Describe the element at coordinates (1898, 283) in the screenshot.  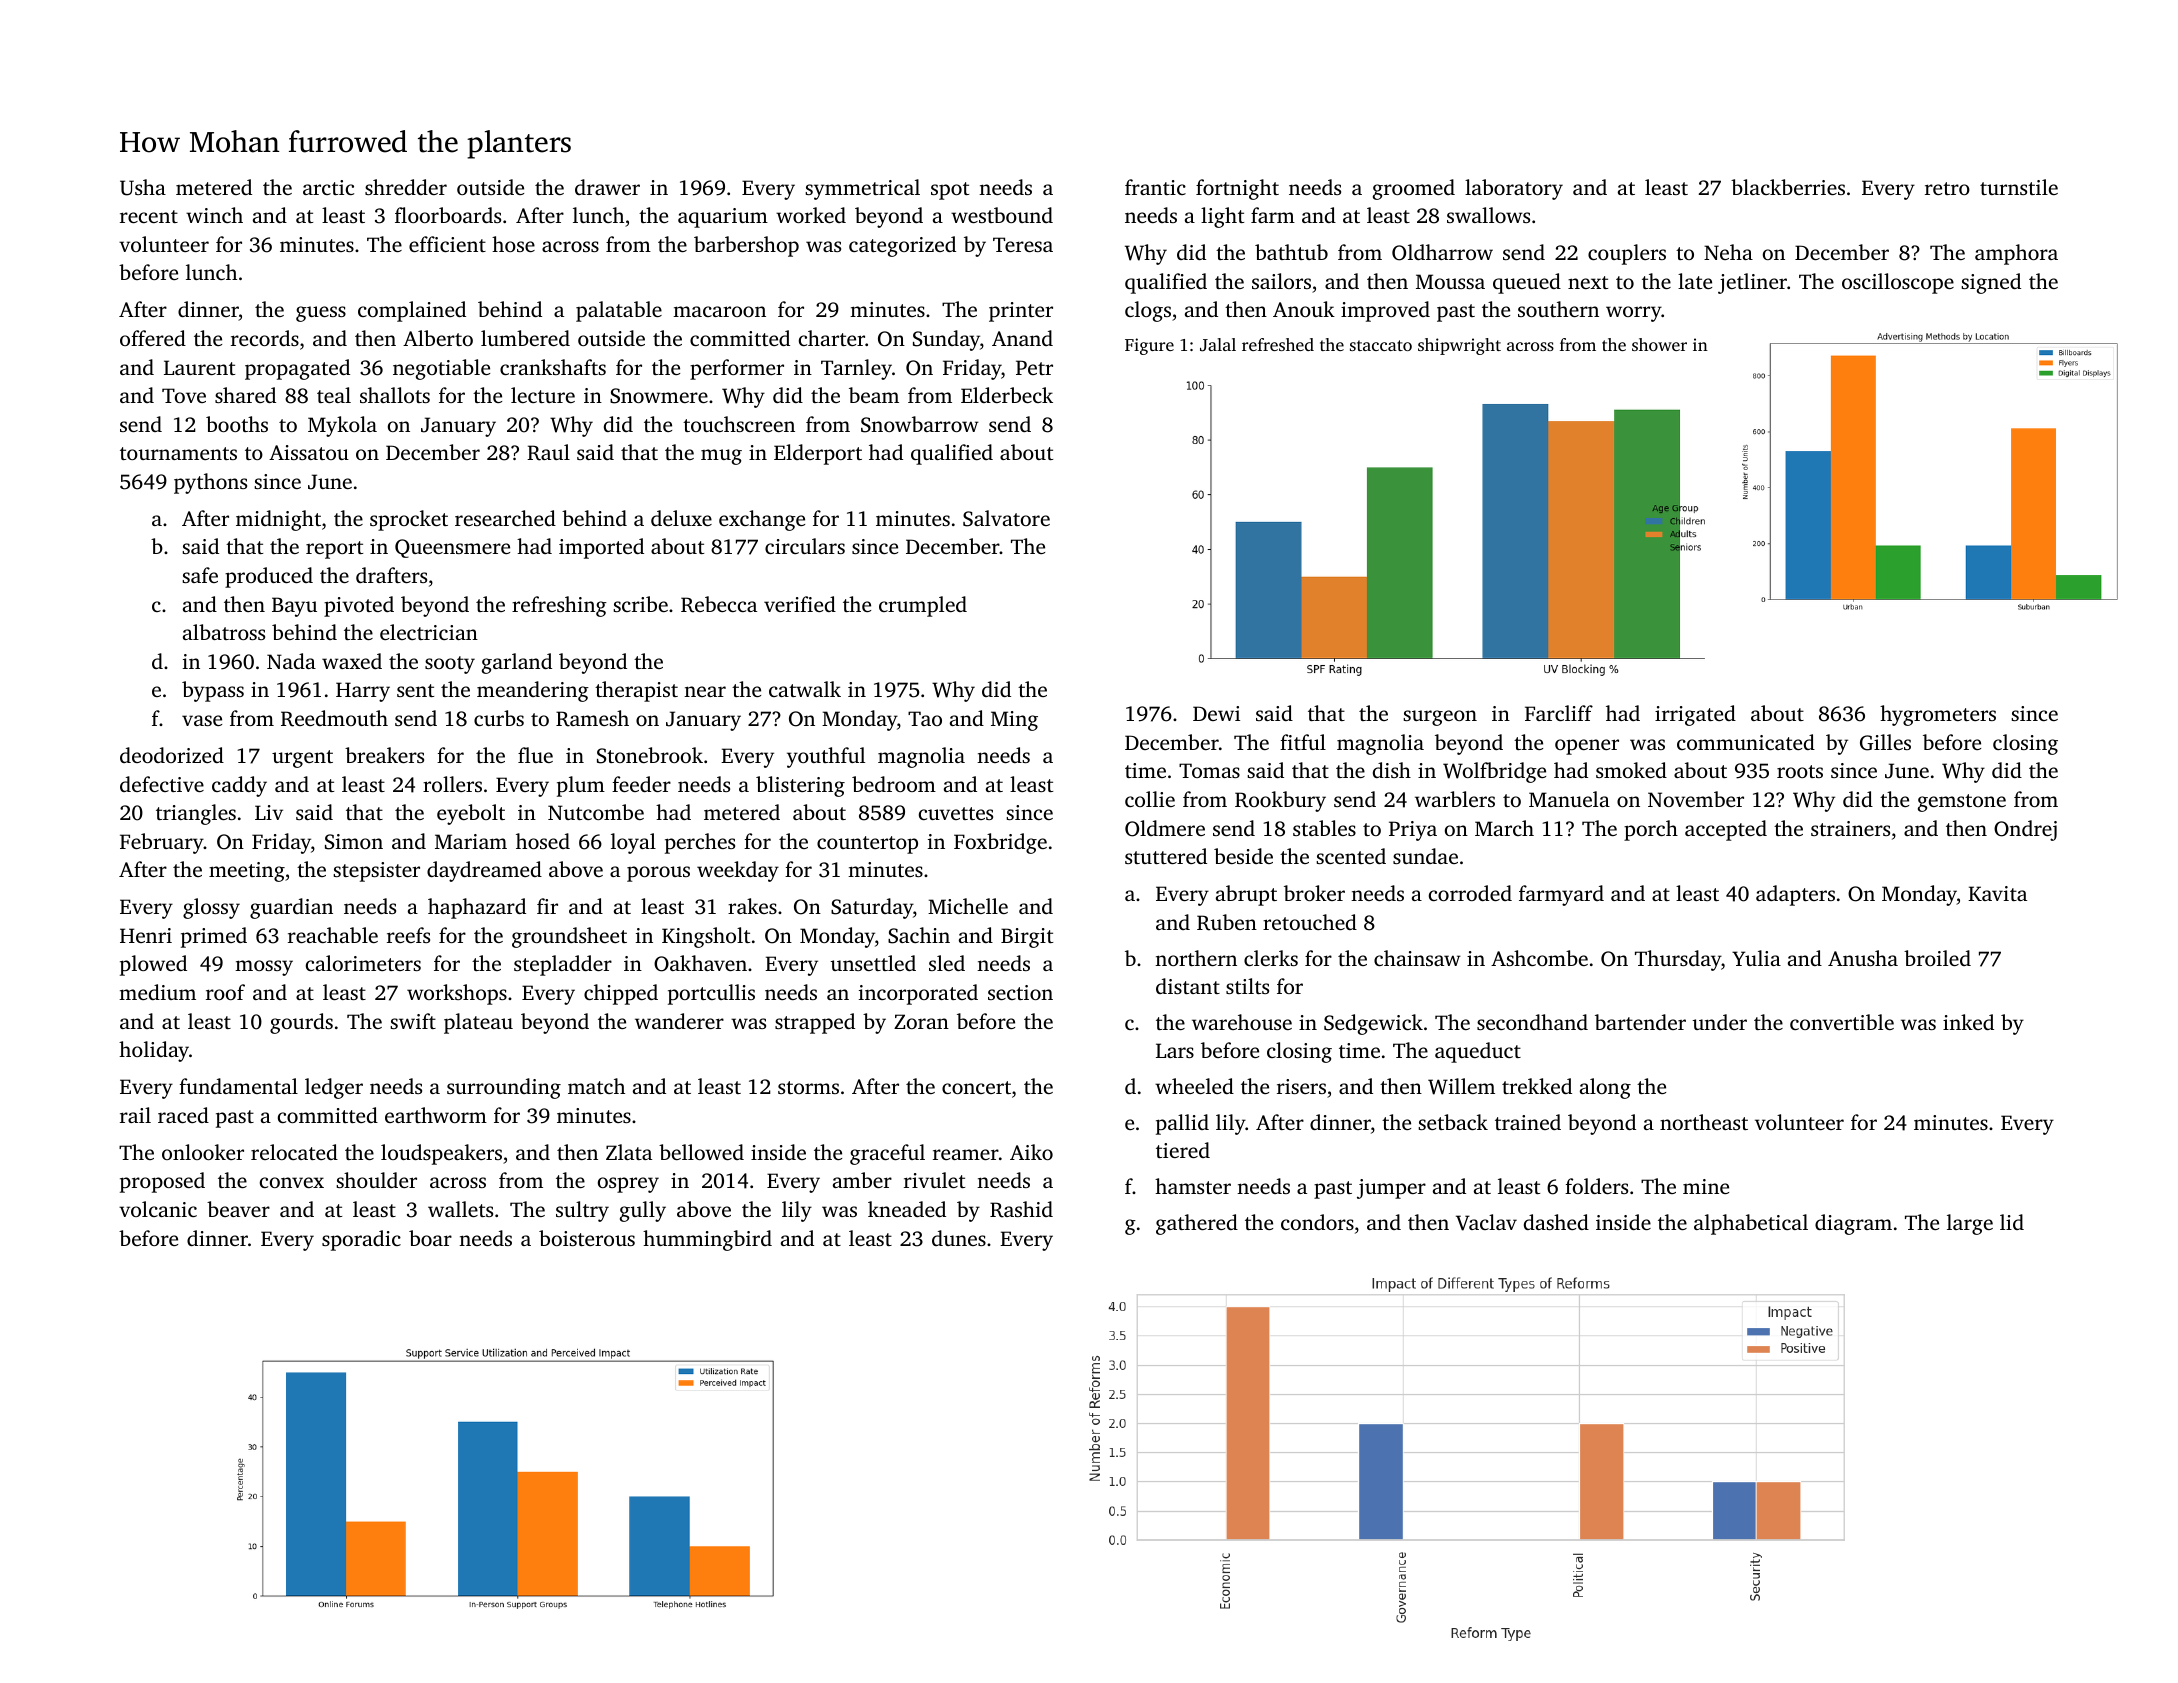
I see `oscilloscope` at that location.
